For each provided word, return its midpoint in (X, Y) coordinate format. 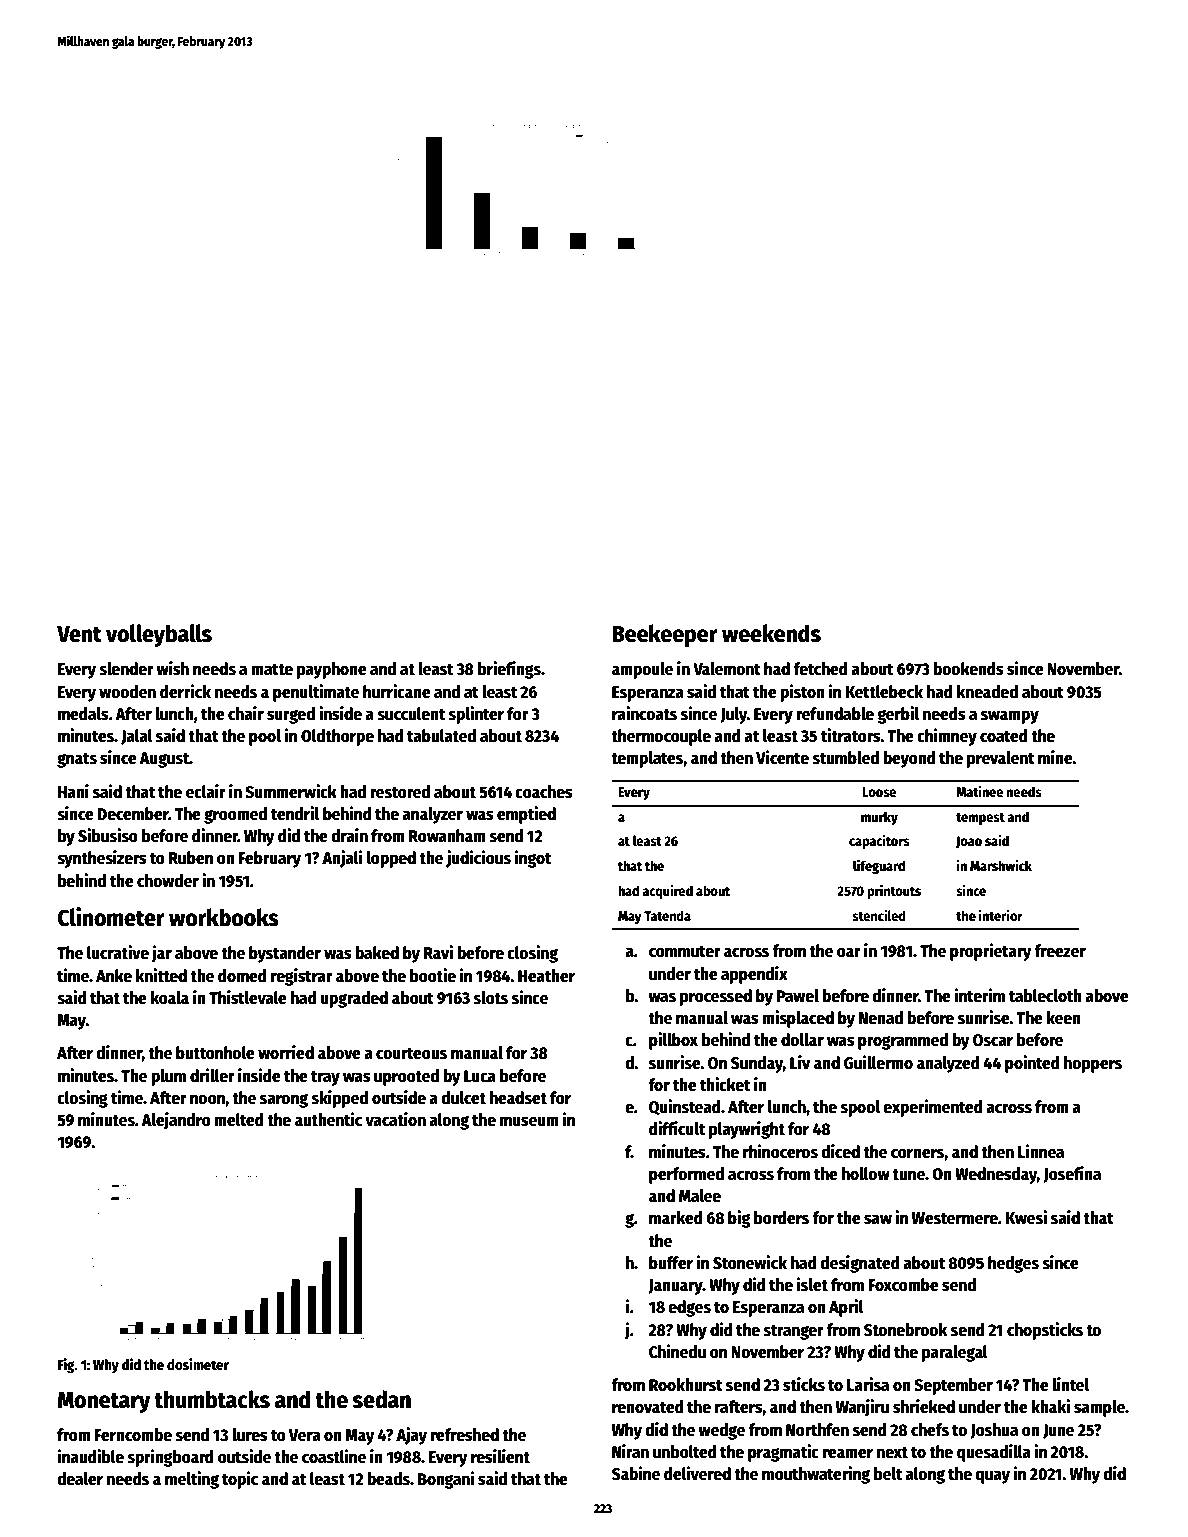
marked (676, 1218)
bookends (968, 669)
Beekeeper (665, 635)
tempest (980, 819)
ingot (533, 859)
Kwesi (1026, 1217)
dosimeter (198, 1364)
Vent (79, 634)
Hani (73, 791)
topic (240, 1480)
